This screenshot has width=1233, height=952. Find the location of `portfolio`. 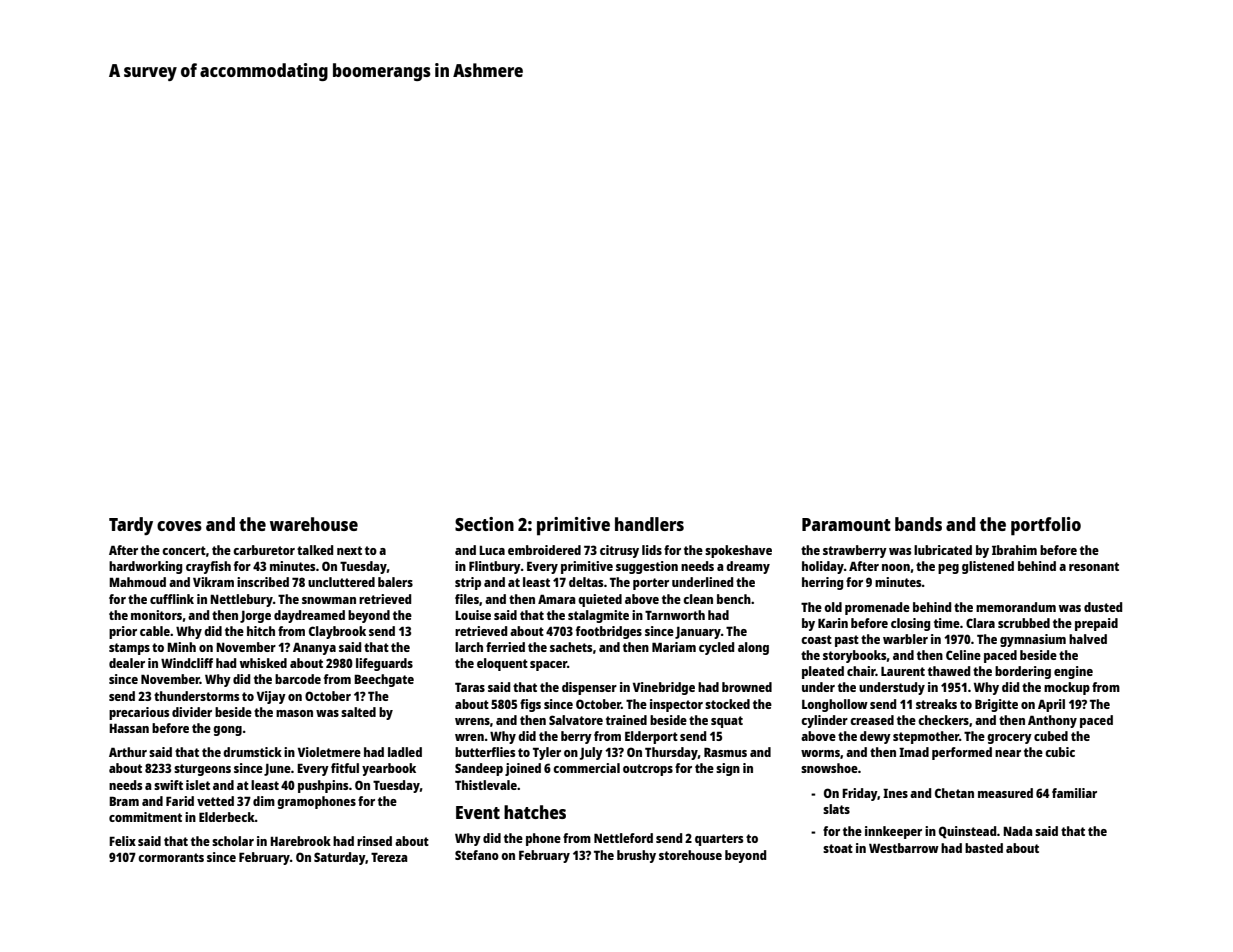

portfolio is located at coordinates (1046, 526).
